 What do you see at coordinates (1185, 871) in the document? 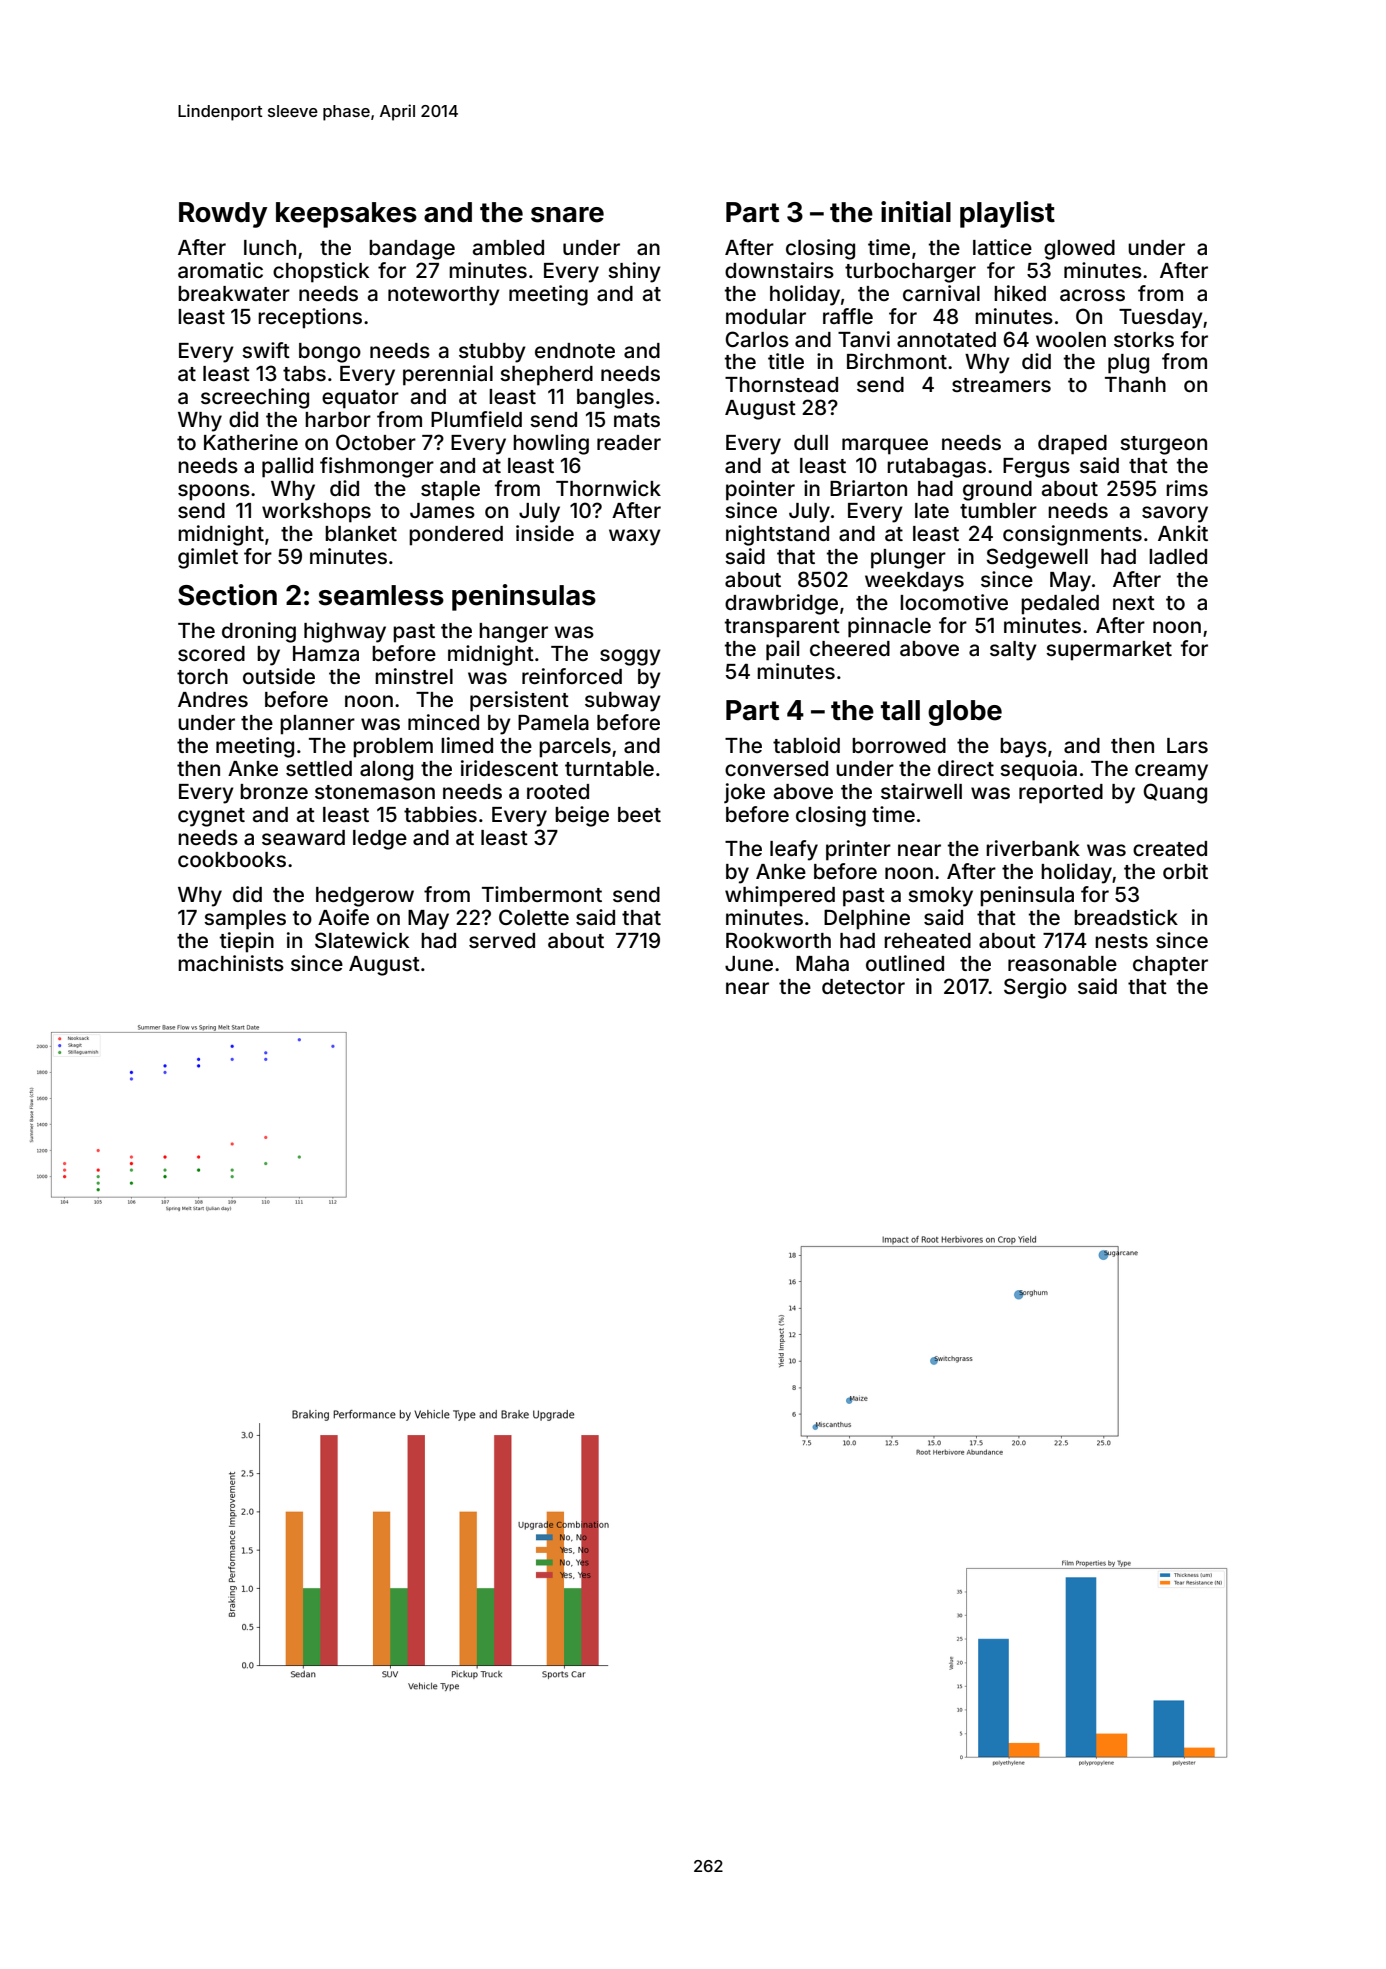
I see `orbit` at bounding box center [1185, 871].
